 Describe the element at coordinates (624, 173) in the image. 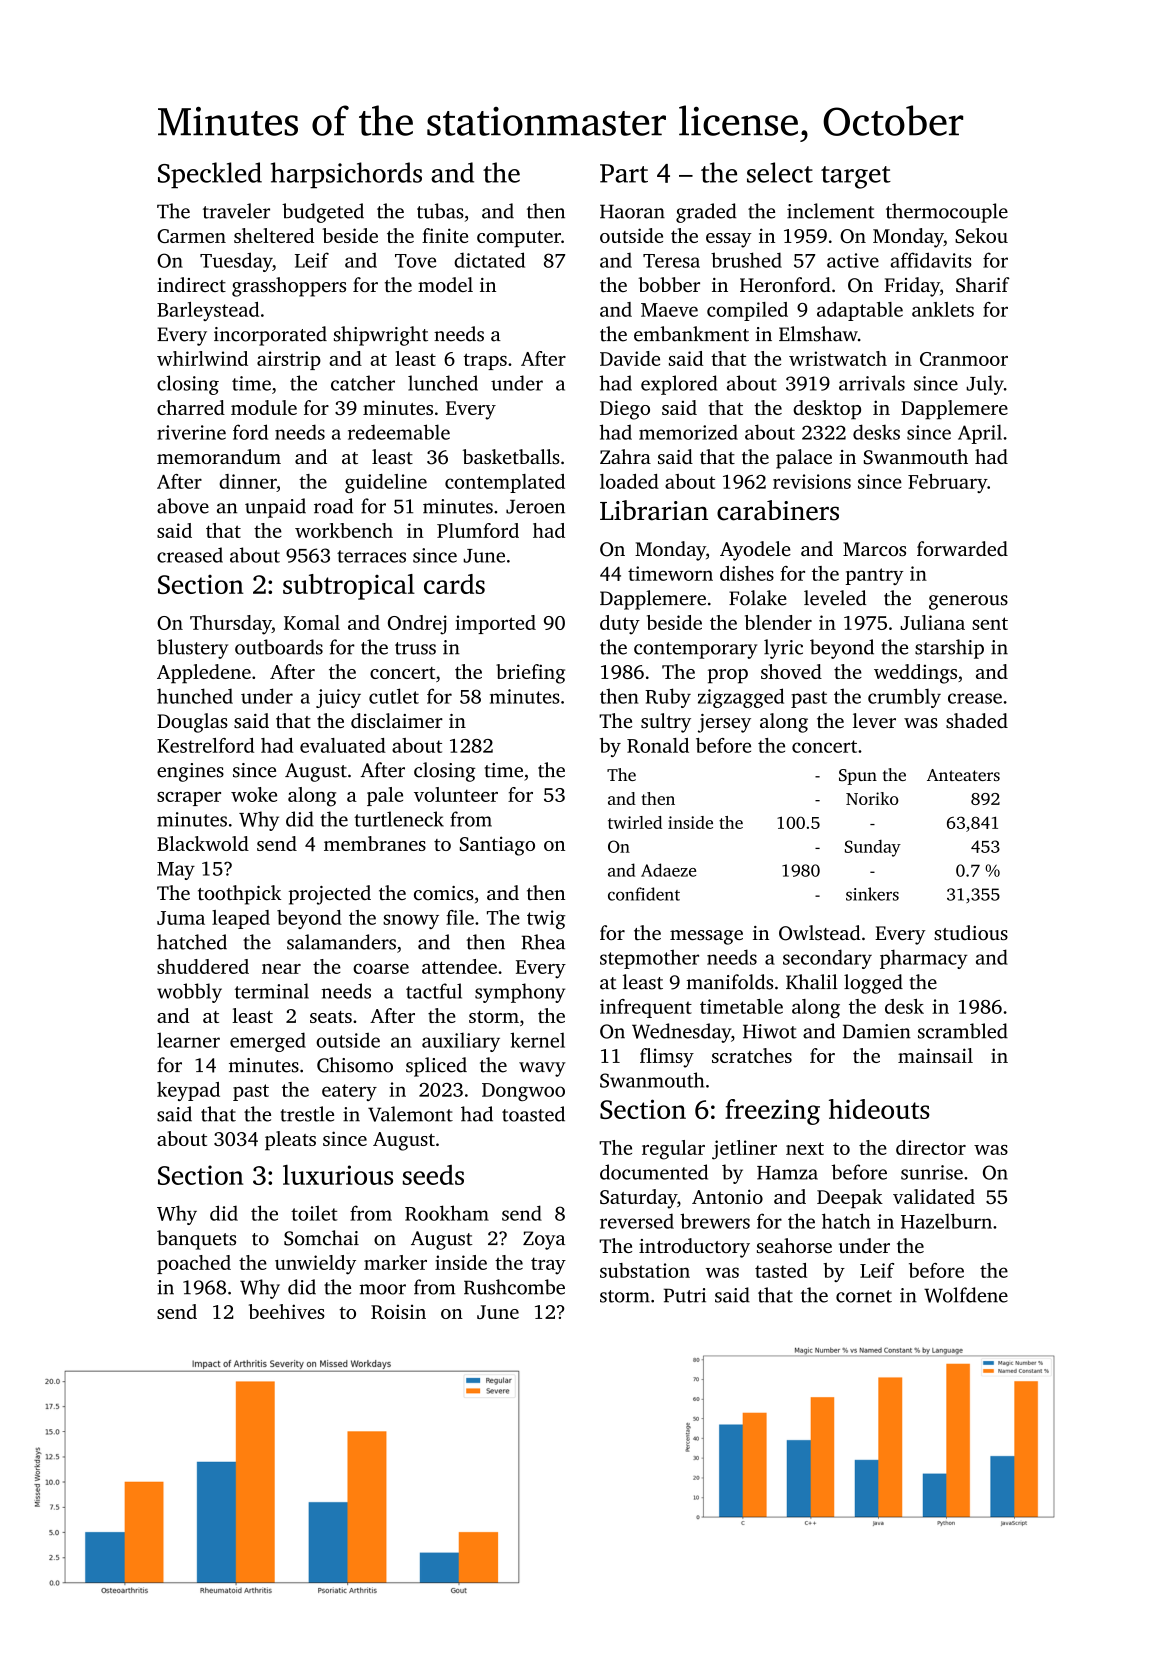

I see `Part` at that location.
